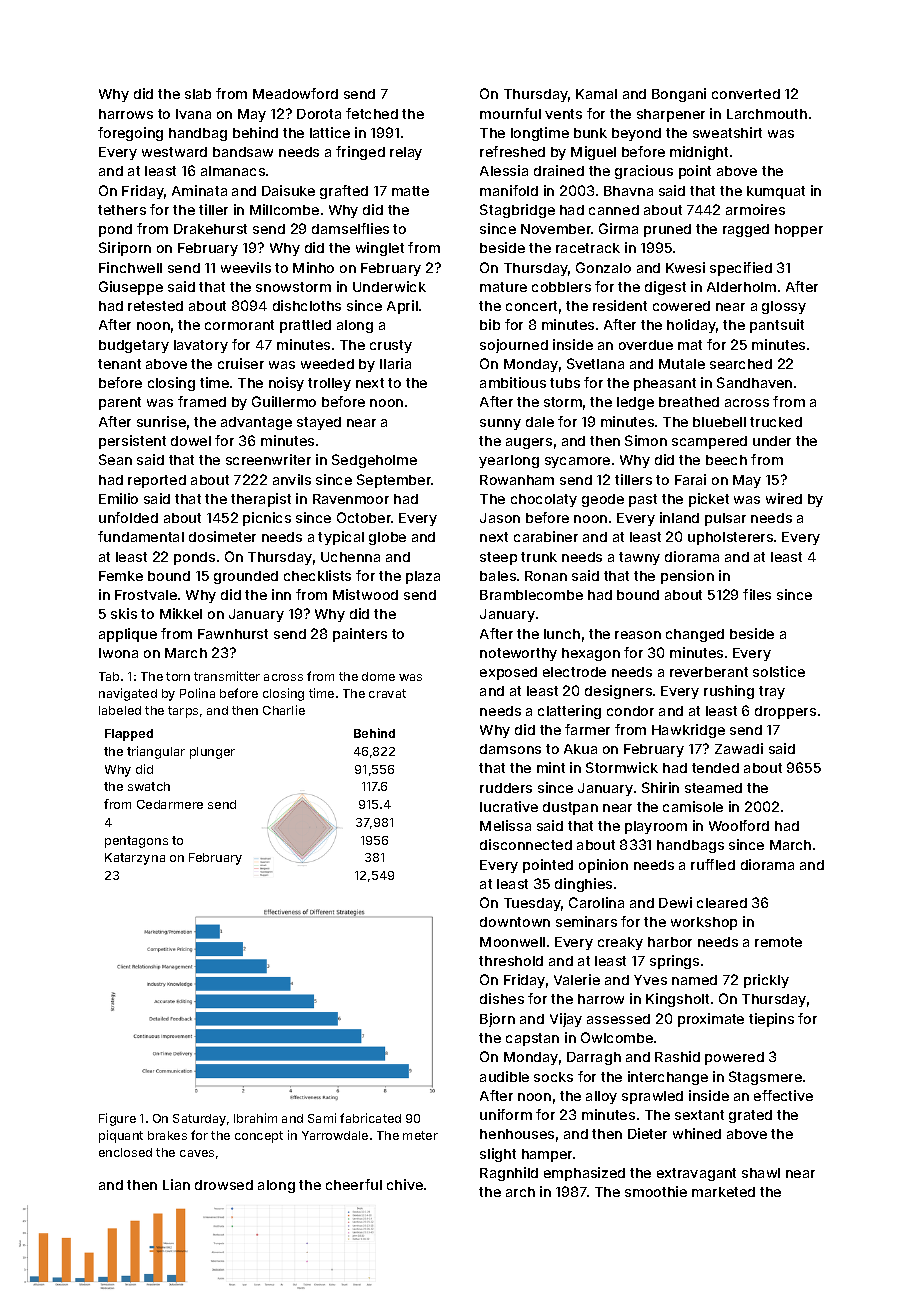 Image resolution: width=924 pixels, height=1308 pixels. I want to click on Kamal, so click(596, 94).
